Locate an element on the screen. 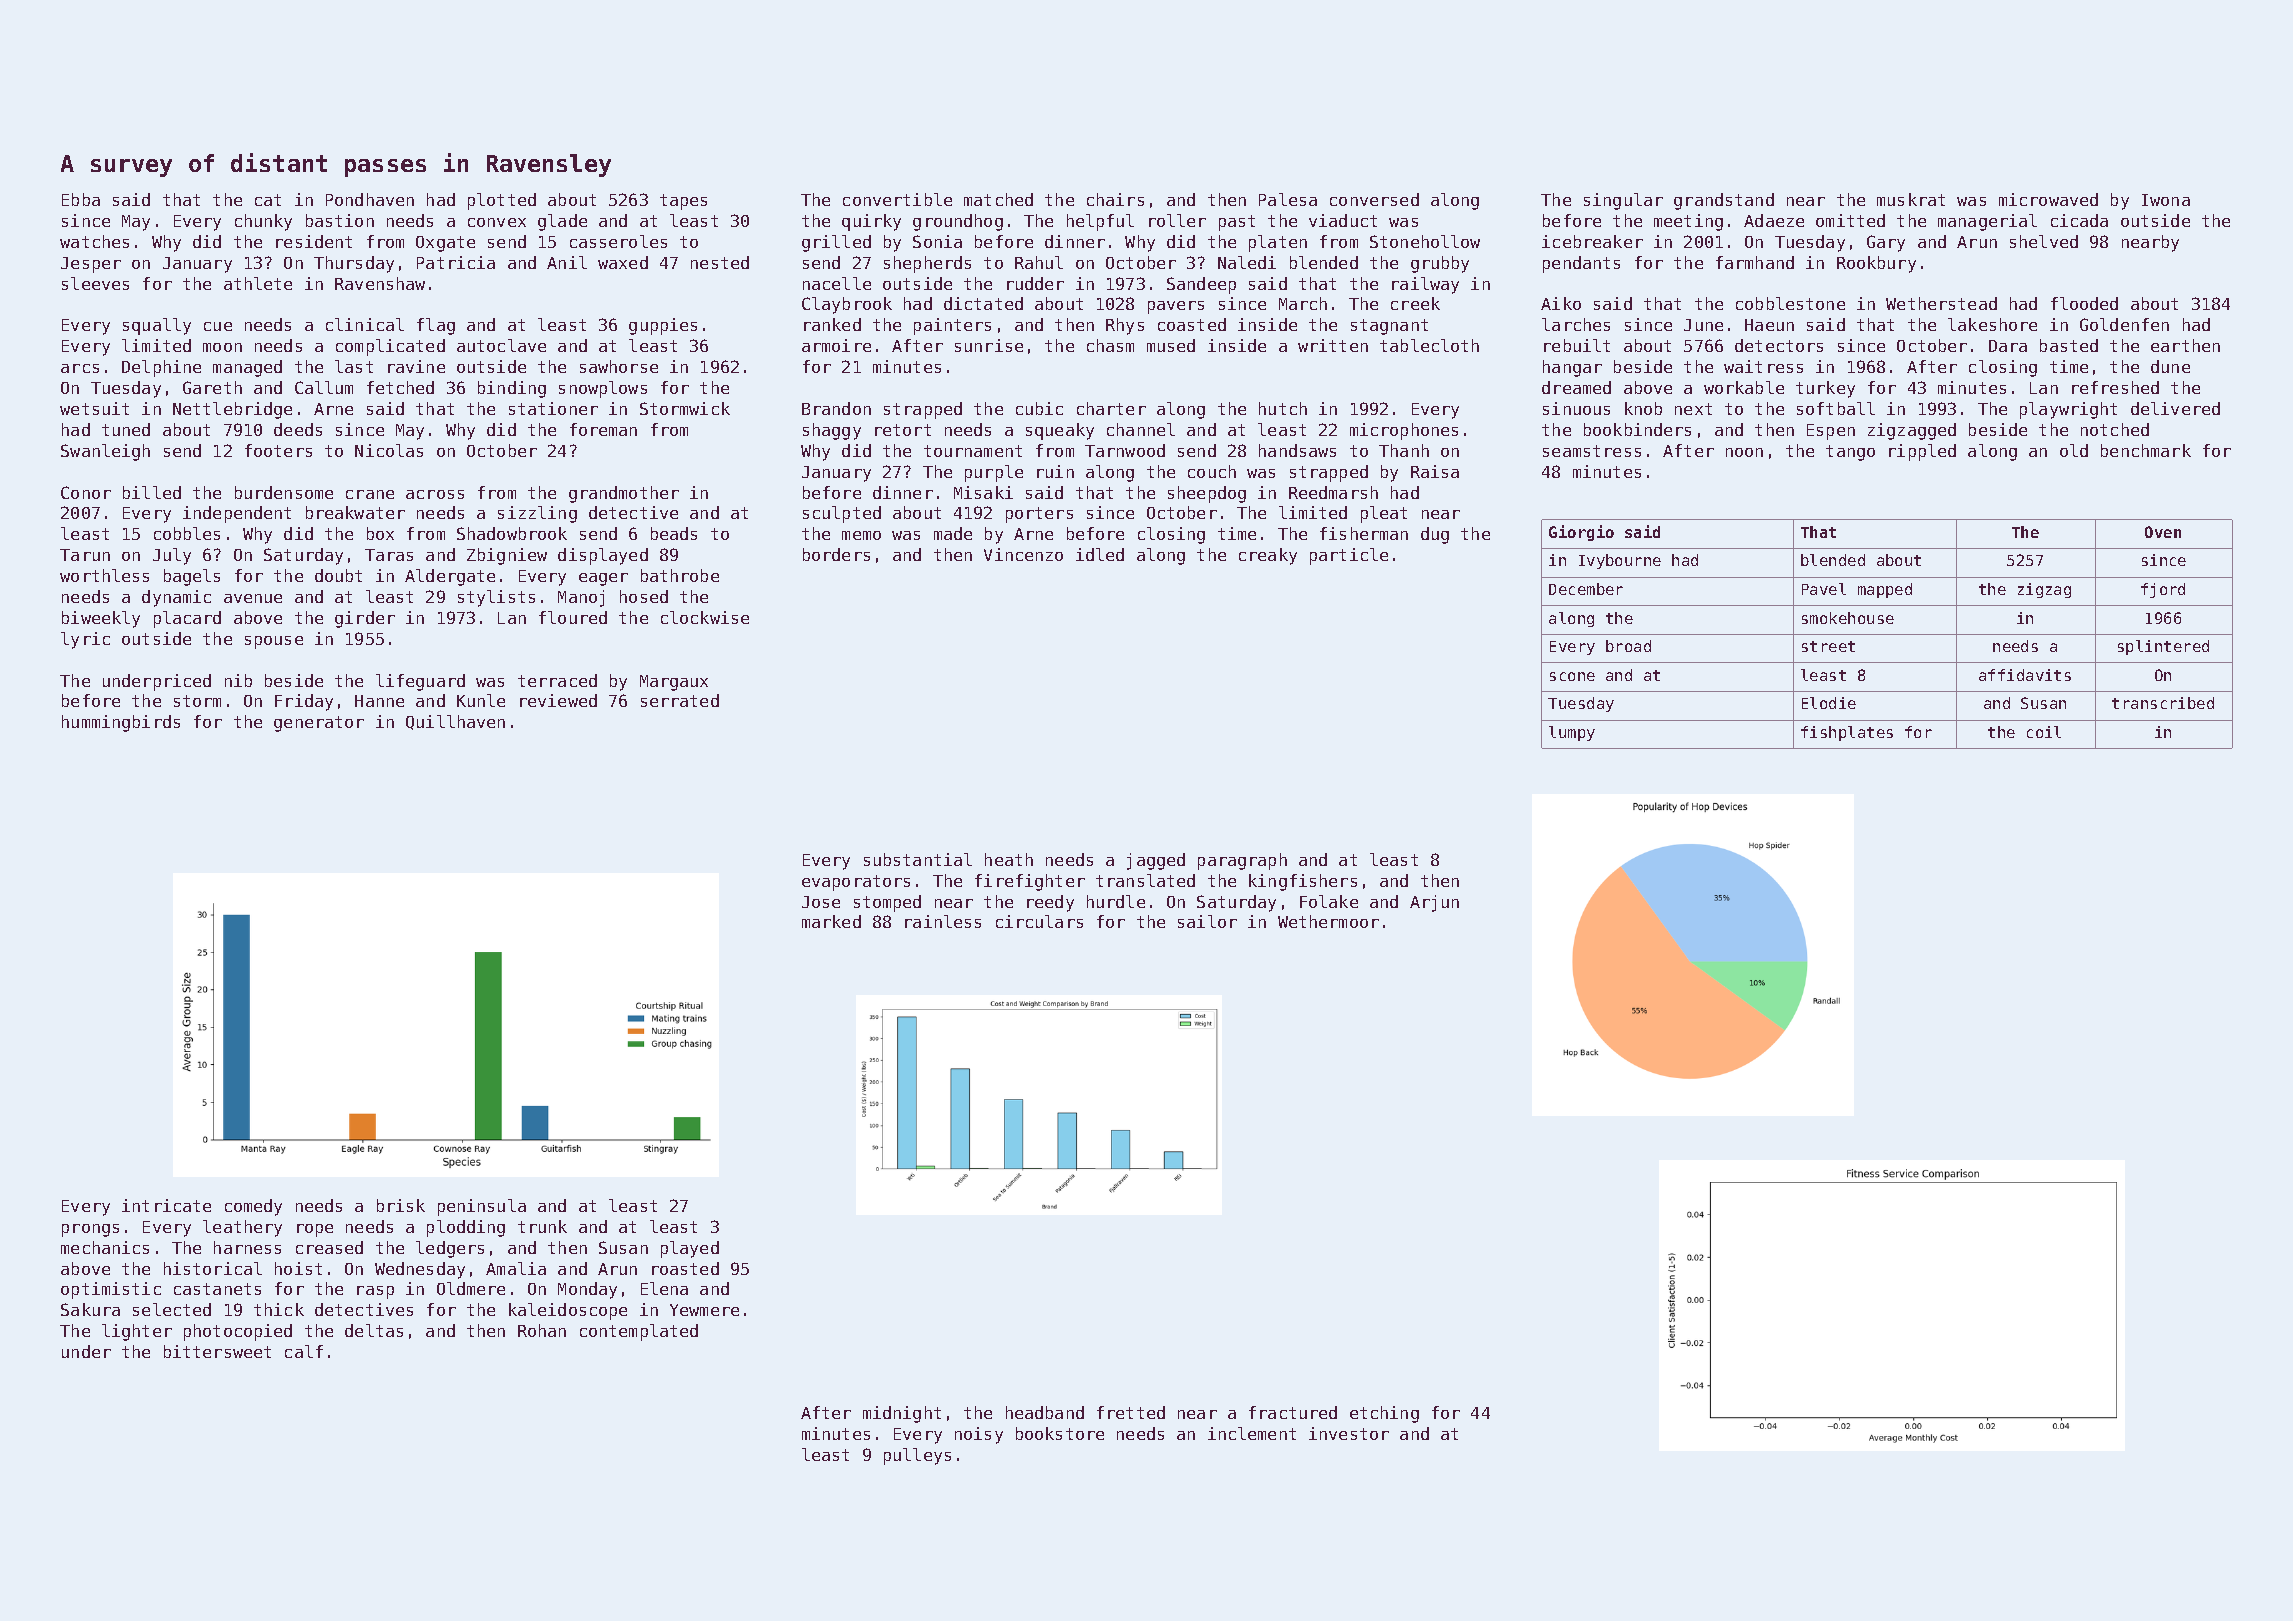 The width and height of the screenshot is (2293, 1621). pulleys is located at coordinates (917, 1456).
